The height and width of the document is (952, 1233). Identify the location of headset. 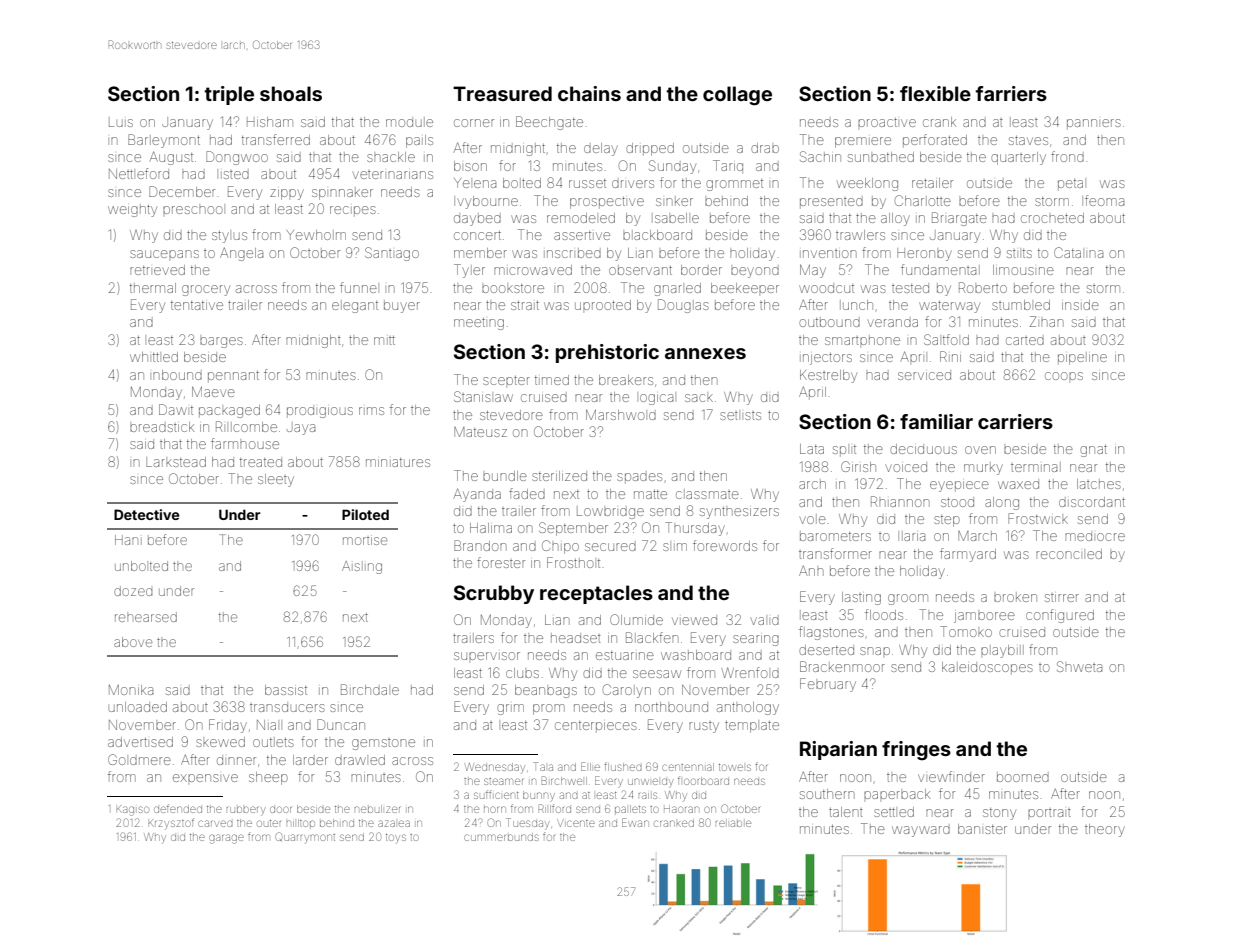
(576, 638).
